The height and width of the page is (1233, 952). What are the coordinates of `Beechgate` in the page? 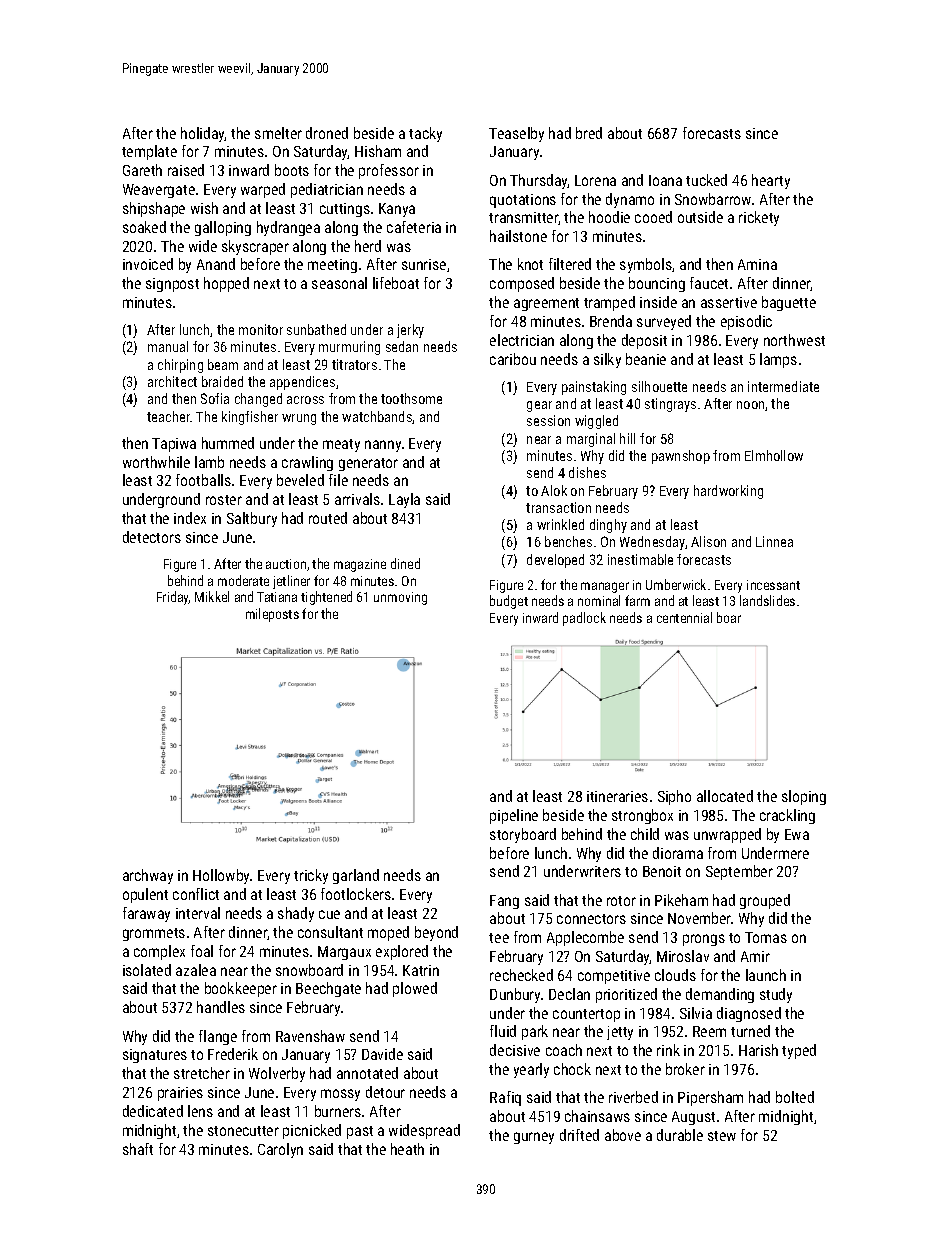 It's located at (328, 989).
